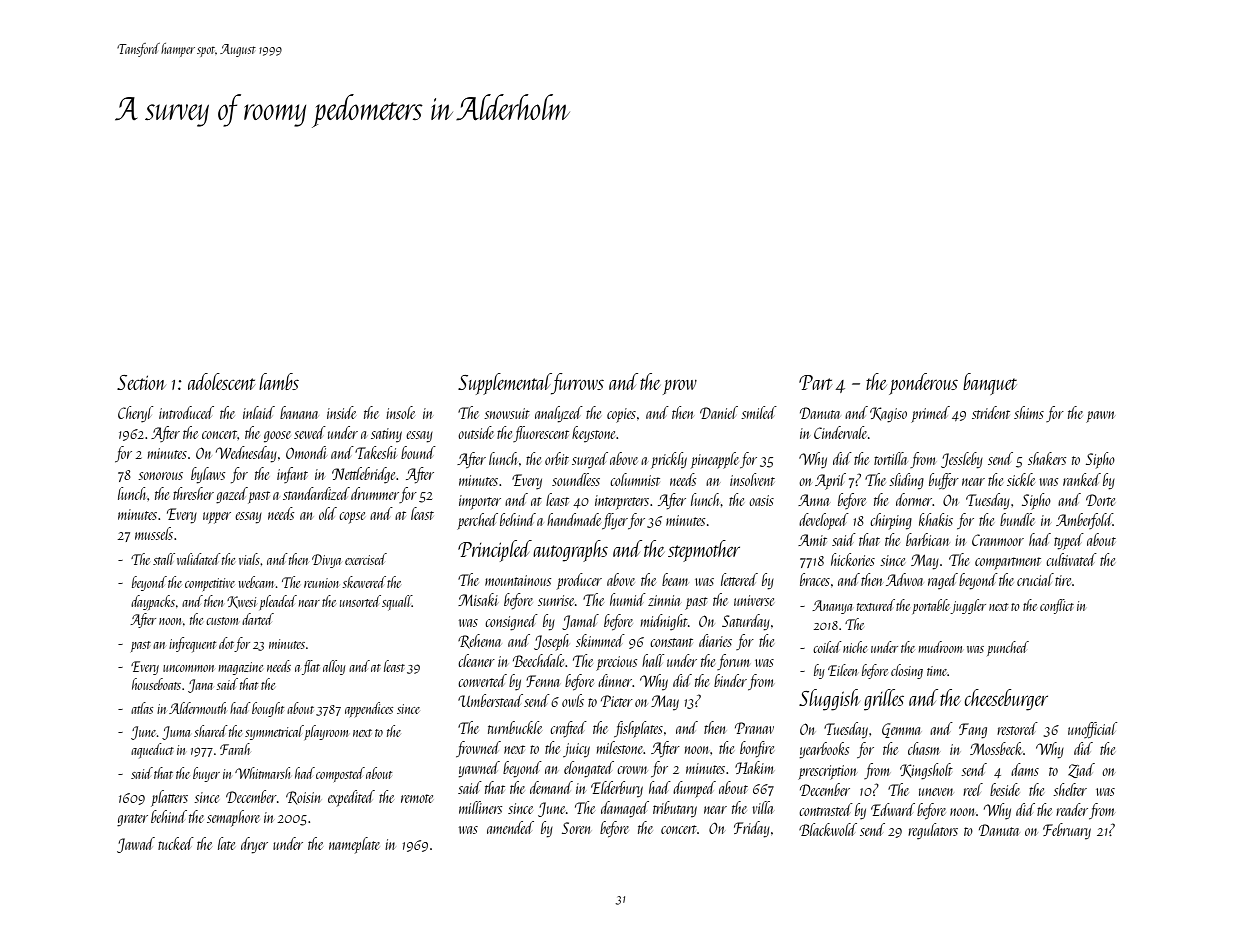 The width and height of the screenshot is (1233, 952). Describe the element at coordinates (1006, 700) in the screenshot. I see `cheeseburger` at that location.
